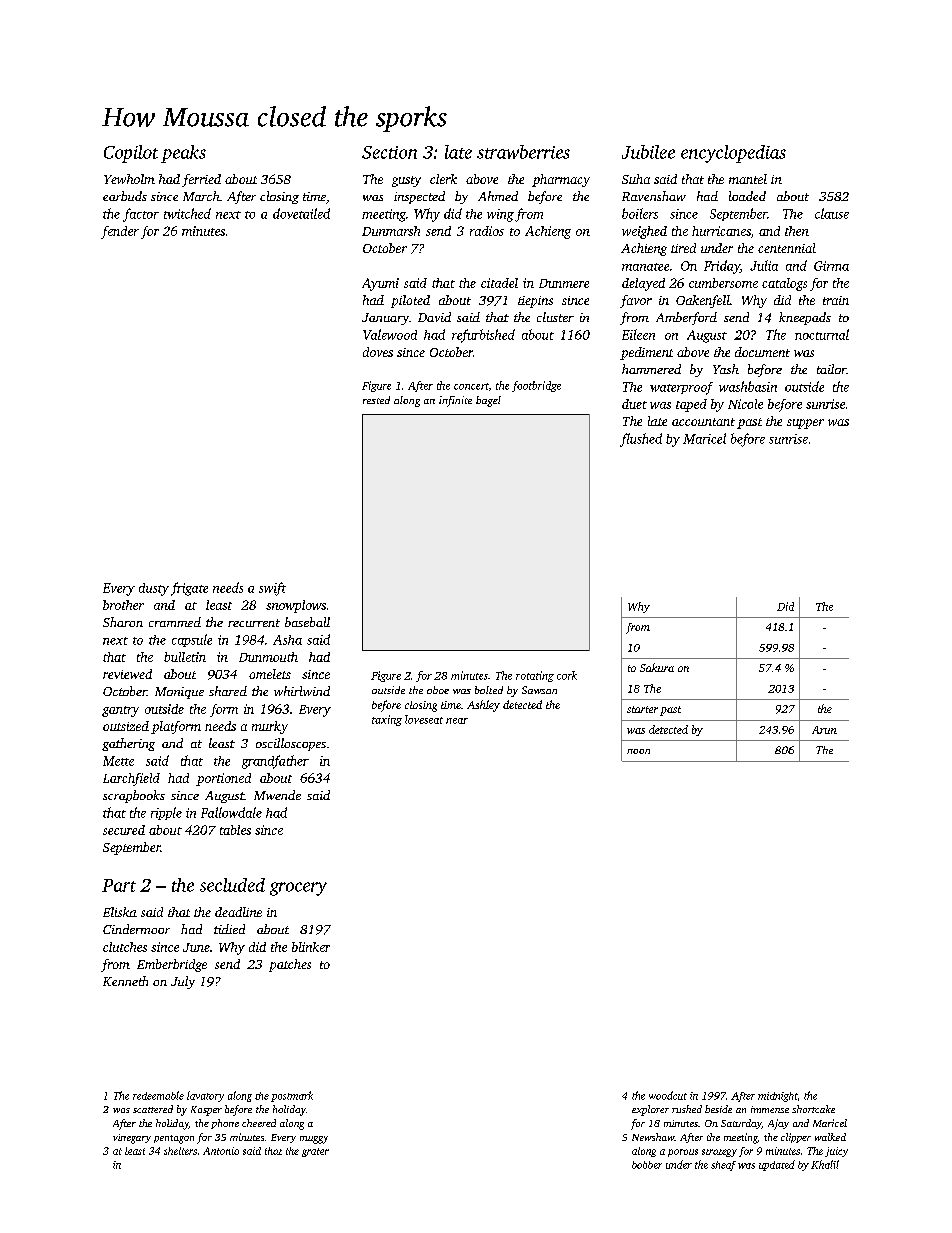 The image size is (952, 1233). I want to click on doves, so click(378, 352).
